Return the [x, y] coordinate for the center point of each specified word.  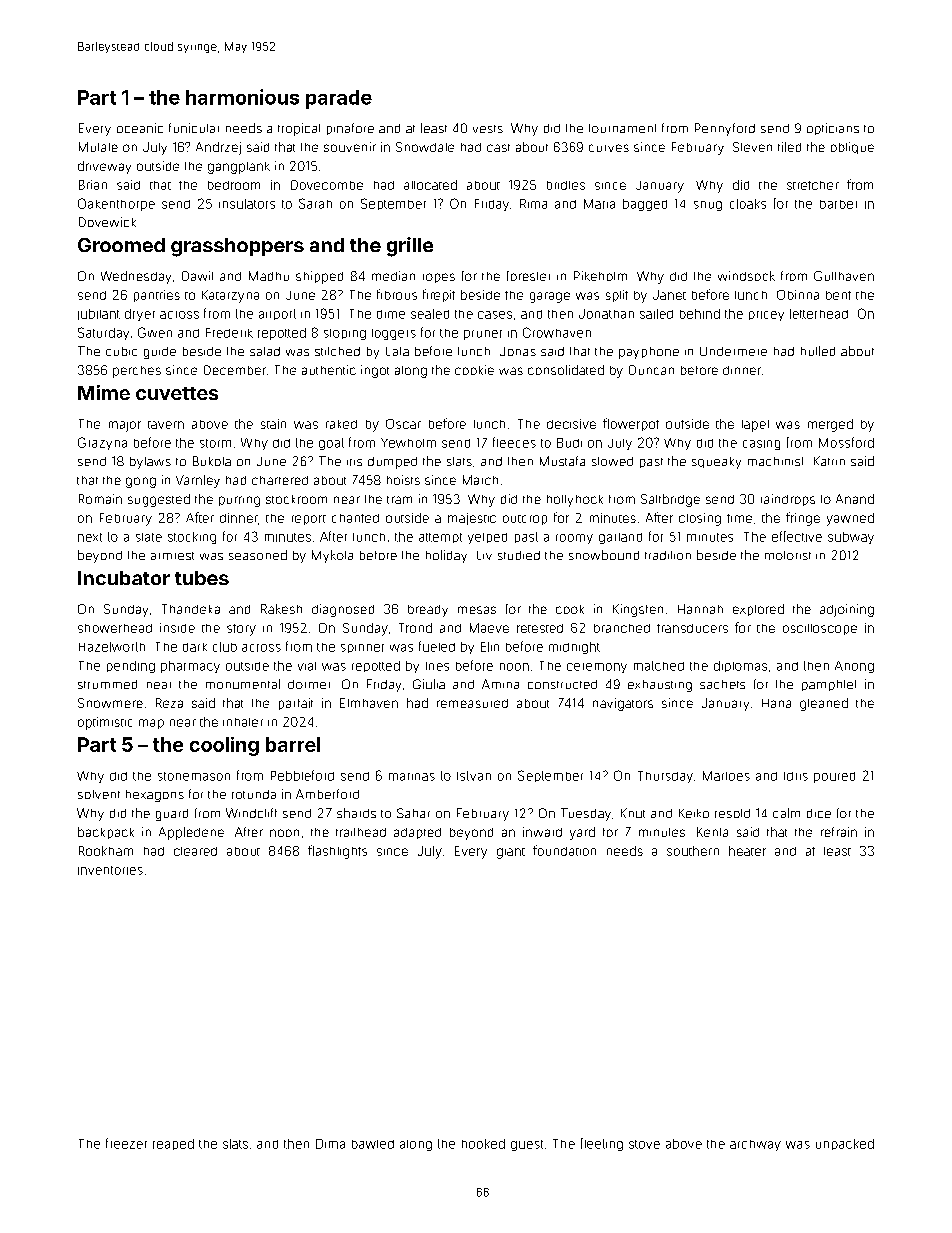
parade [339, 99]
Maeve [489, 628]
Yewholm [408, 443]
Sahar [413, 813]
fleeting [602, 1144]
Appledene [191, 833]
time [739, 518]
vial [307, 666]
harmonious [242, 97]
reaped [173, 1144]
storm [215, 443]
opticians [833, 129]
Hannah [700, 609]
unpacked [845, 1144]
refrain [839, 832]
